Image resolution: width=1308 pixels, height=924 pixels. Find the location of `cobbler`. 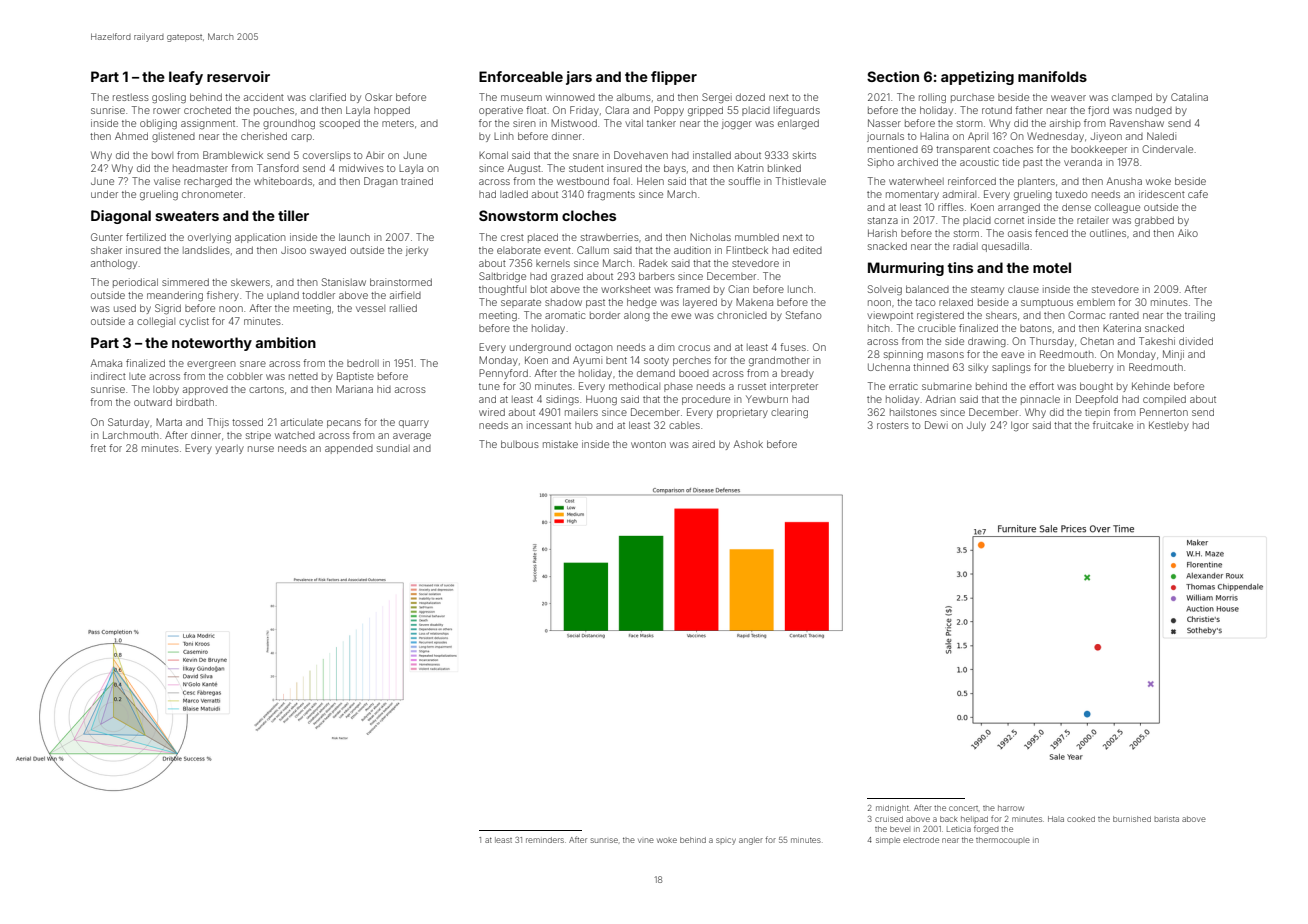

cobbler is located at coordinates (245, 376).
